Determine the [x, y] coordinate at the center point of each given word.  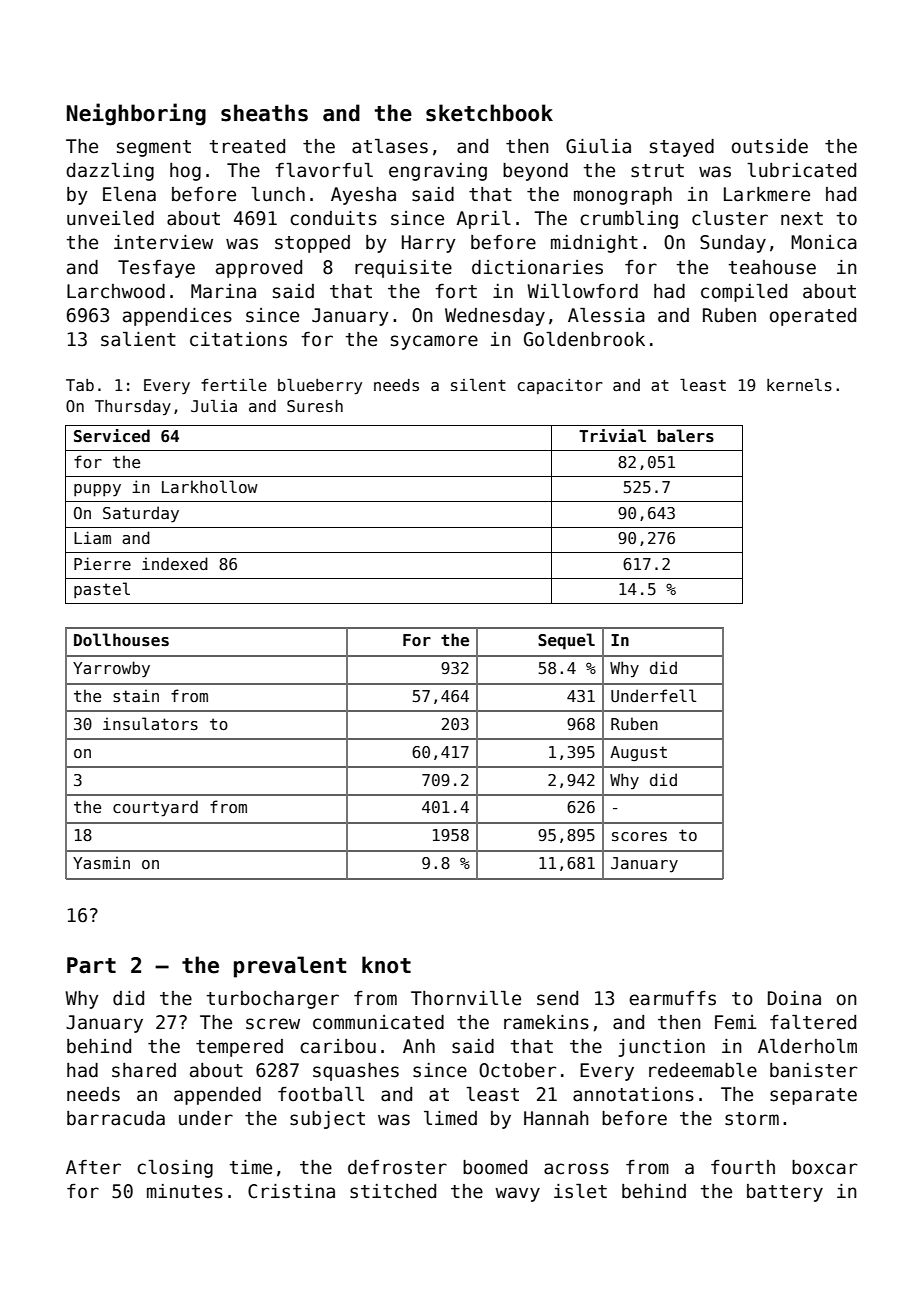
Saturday [141, 514]
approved [259, 269]
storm [752, 1119]
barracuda [116, 1118]
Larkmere [767, 194]
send [557, 998]
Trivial [612, 435]
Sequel [566, 641]
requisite [403, 269]
